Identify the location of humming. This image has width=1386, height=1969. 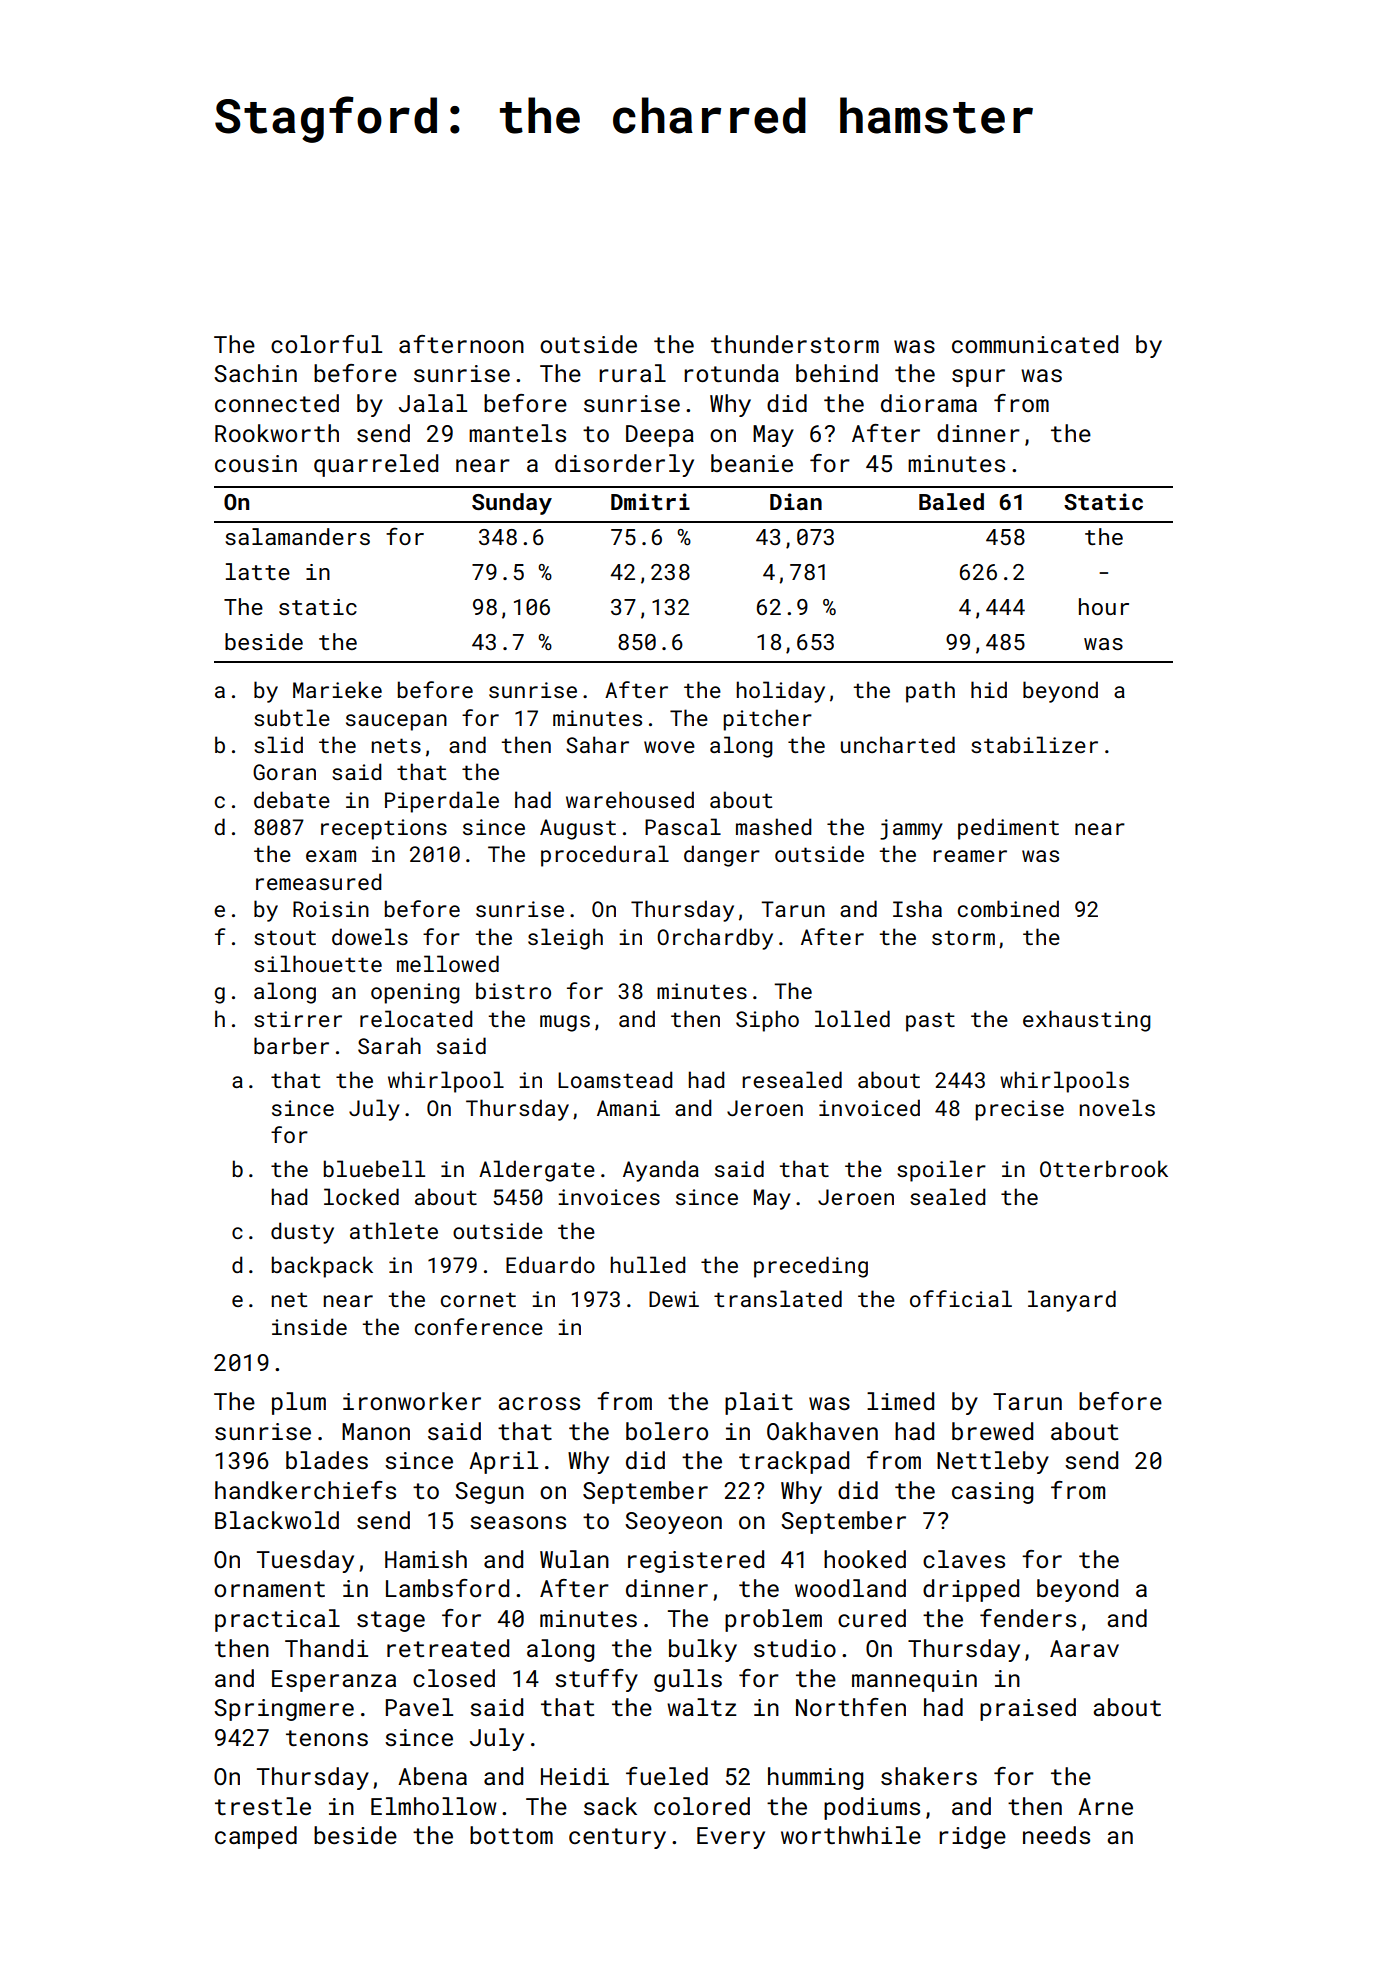
(815, 1778).
